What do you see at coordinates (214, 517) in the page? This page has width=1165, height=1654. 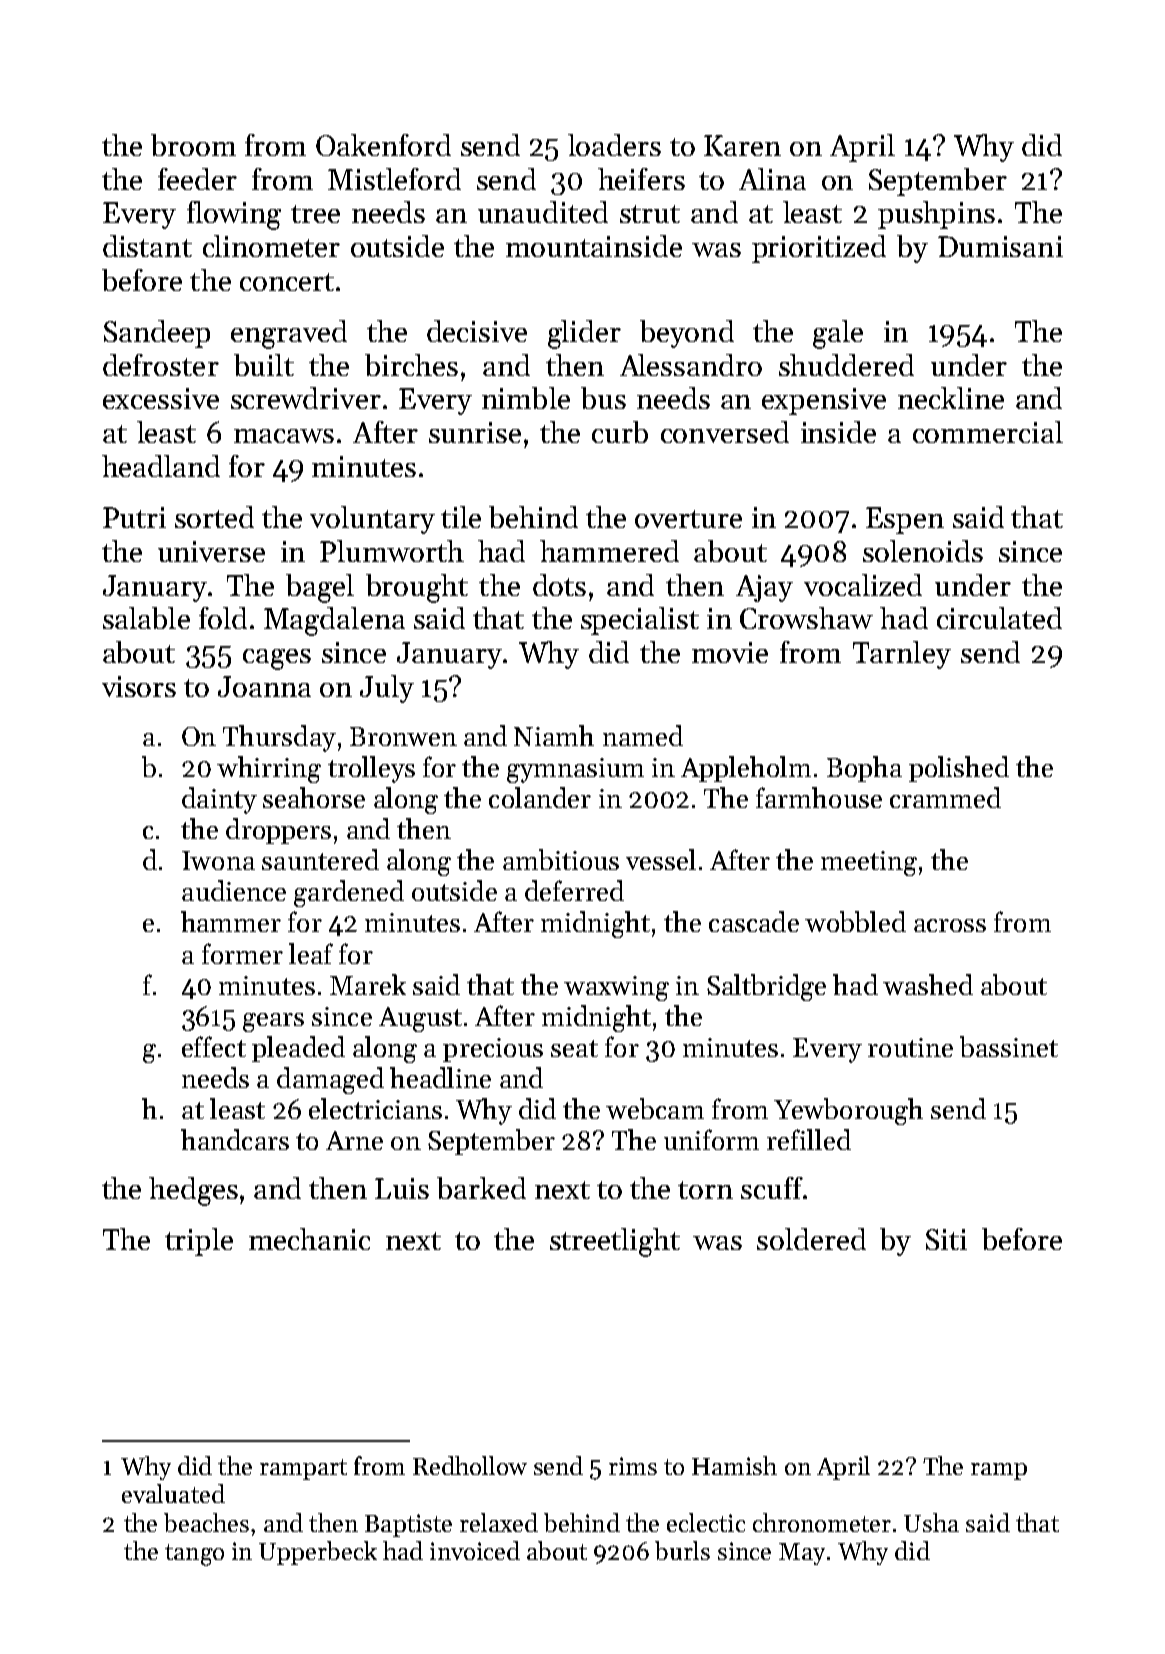 I see `sorted` at bounding box center [214, 517].
